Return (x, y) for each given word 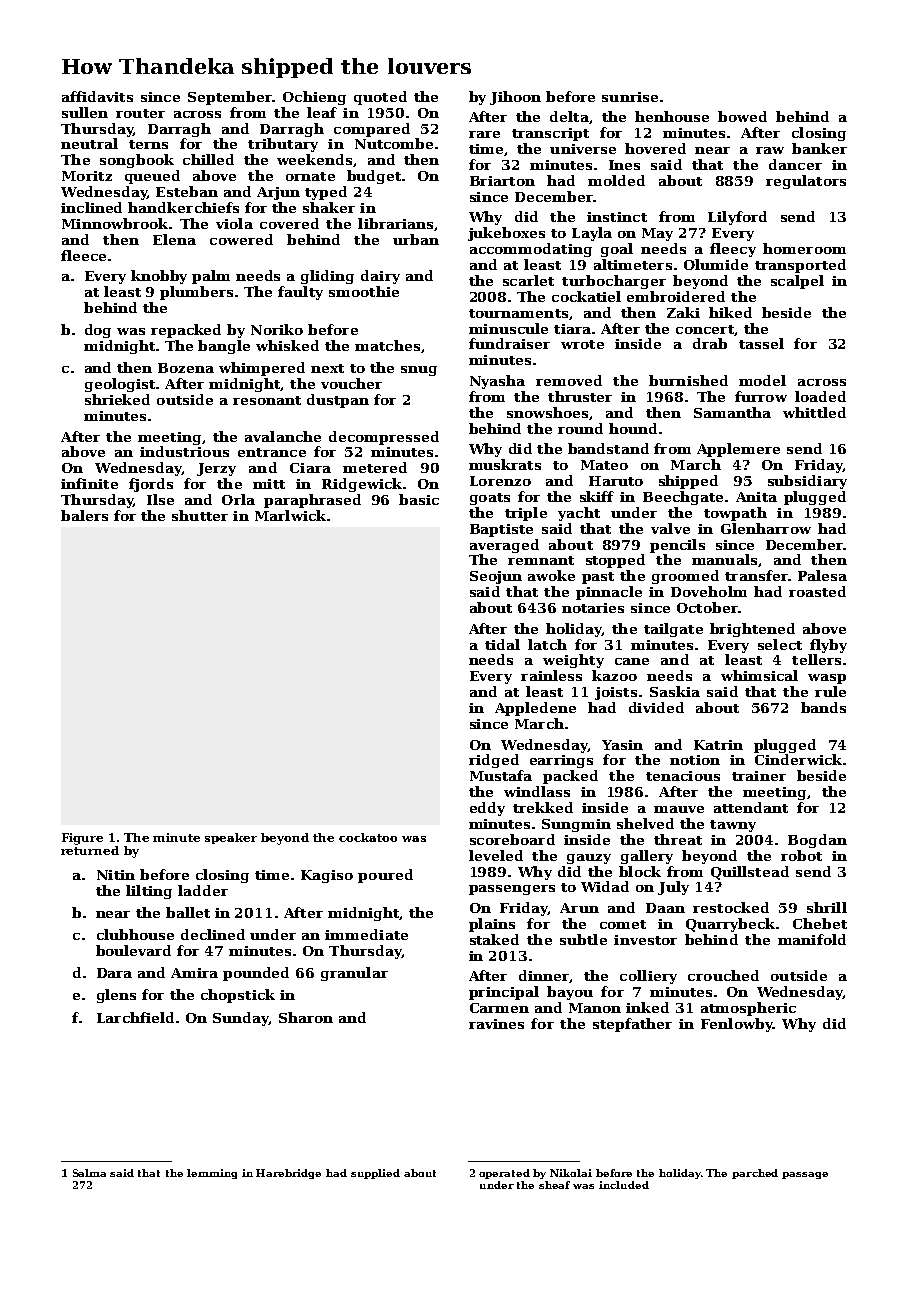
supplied (375, 1174)
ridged (494, 761)
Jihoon (515, 98)
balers (84, 515)
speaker (231, 838)
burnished (688, 380)
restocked (731, 907)
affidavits (97, 96)
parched (755, 1174)
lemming (212, 1174)
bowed (742, 116)
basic (419, 499)
